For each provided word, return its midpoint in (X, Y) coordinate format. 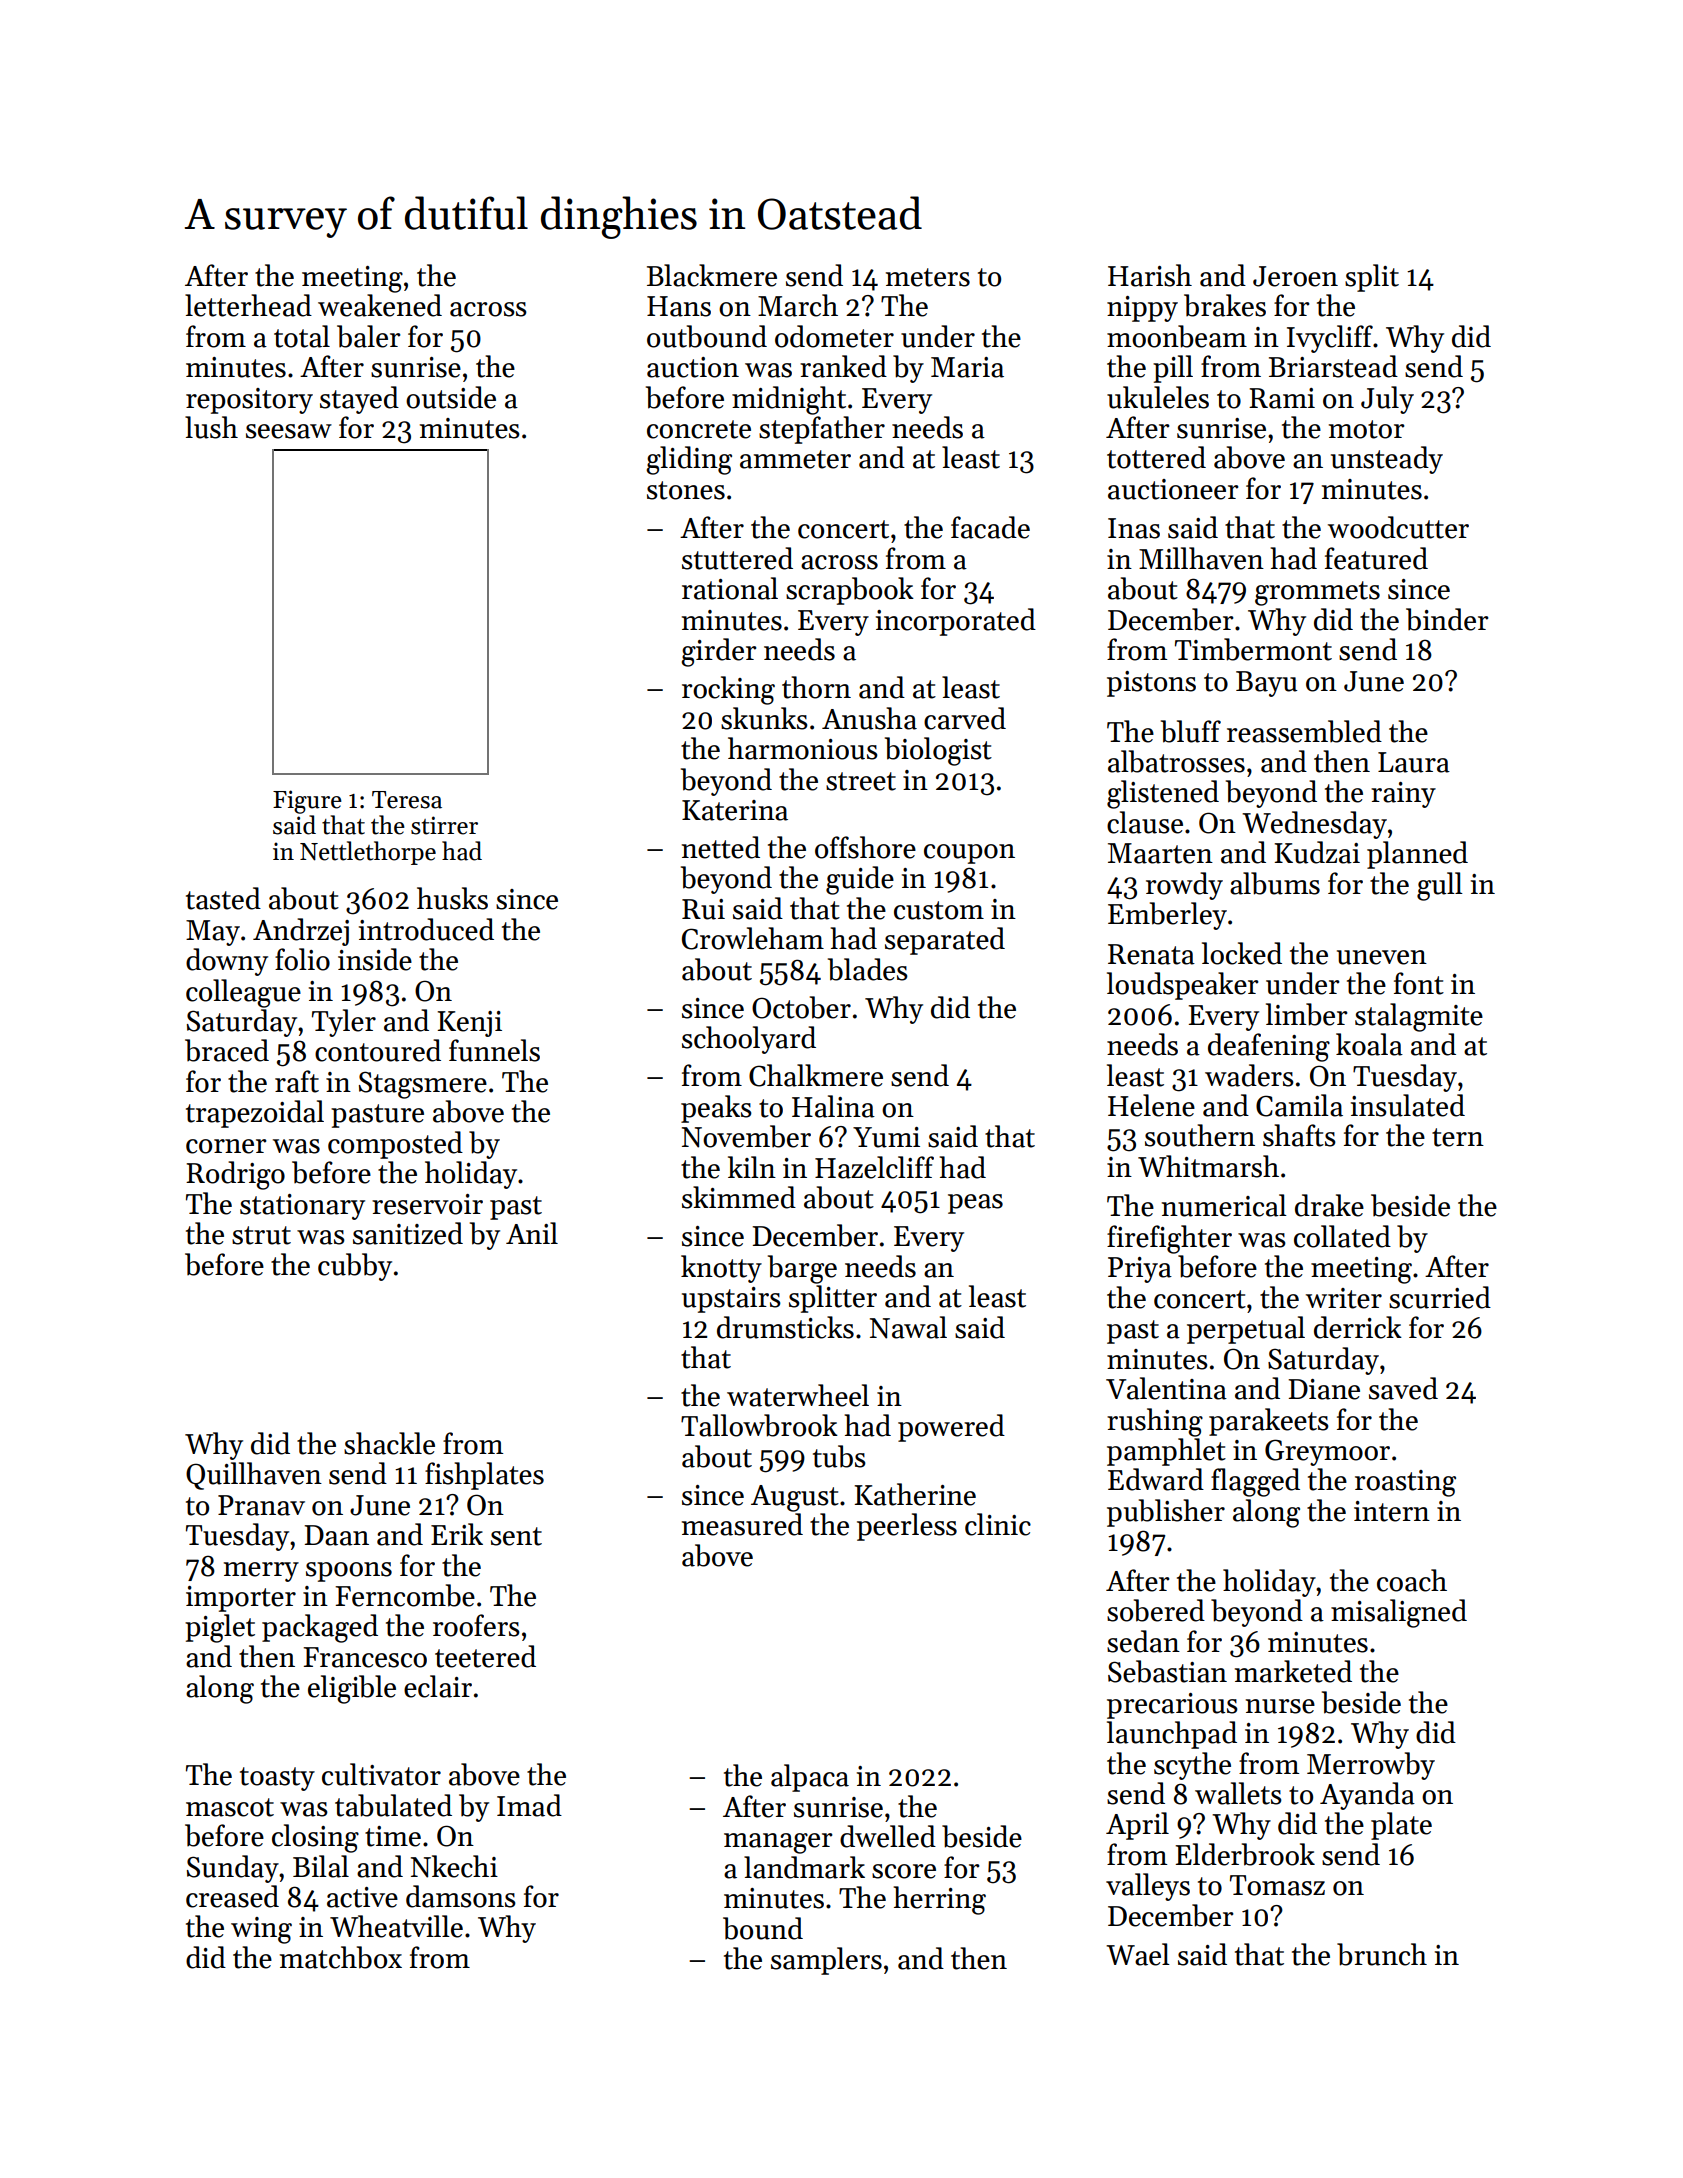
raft (297, 1081)
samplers (826, 1961)
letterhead (248, 305)
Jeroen (1295, 276)
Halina (833, 1106)
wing (261, 1930)
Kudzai (1317, 852)
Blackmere (712, 275)
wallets (1238, 1793)
